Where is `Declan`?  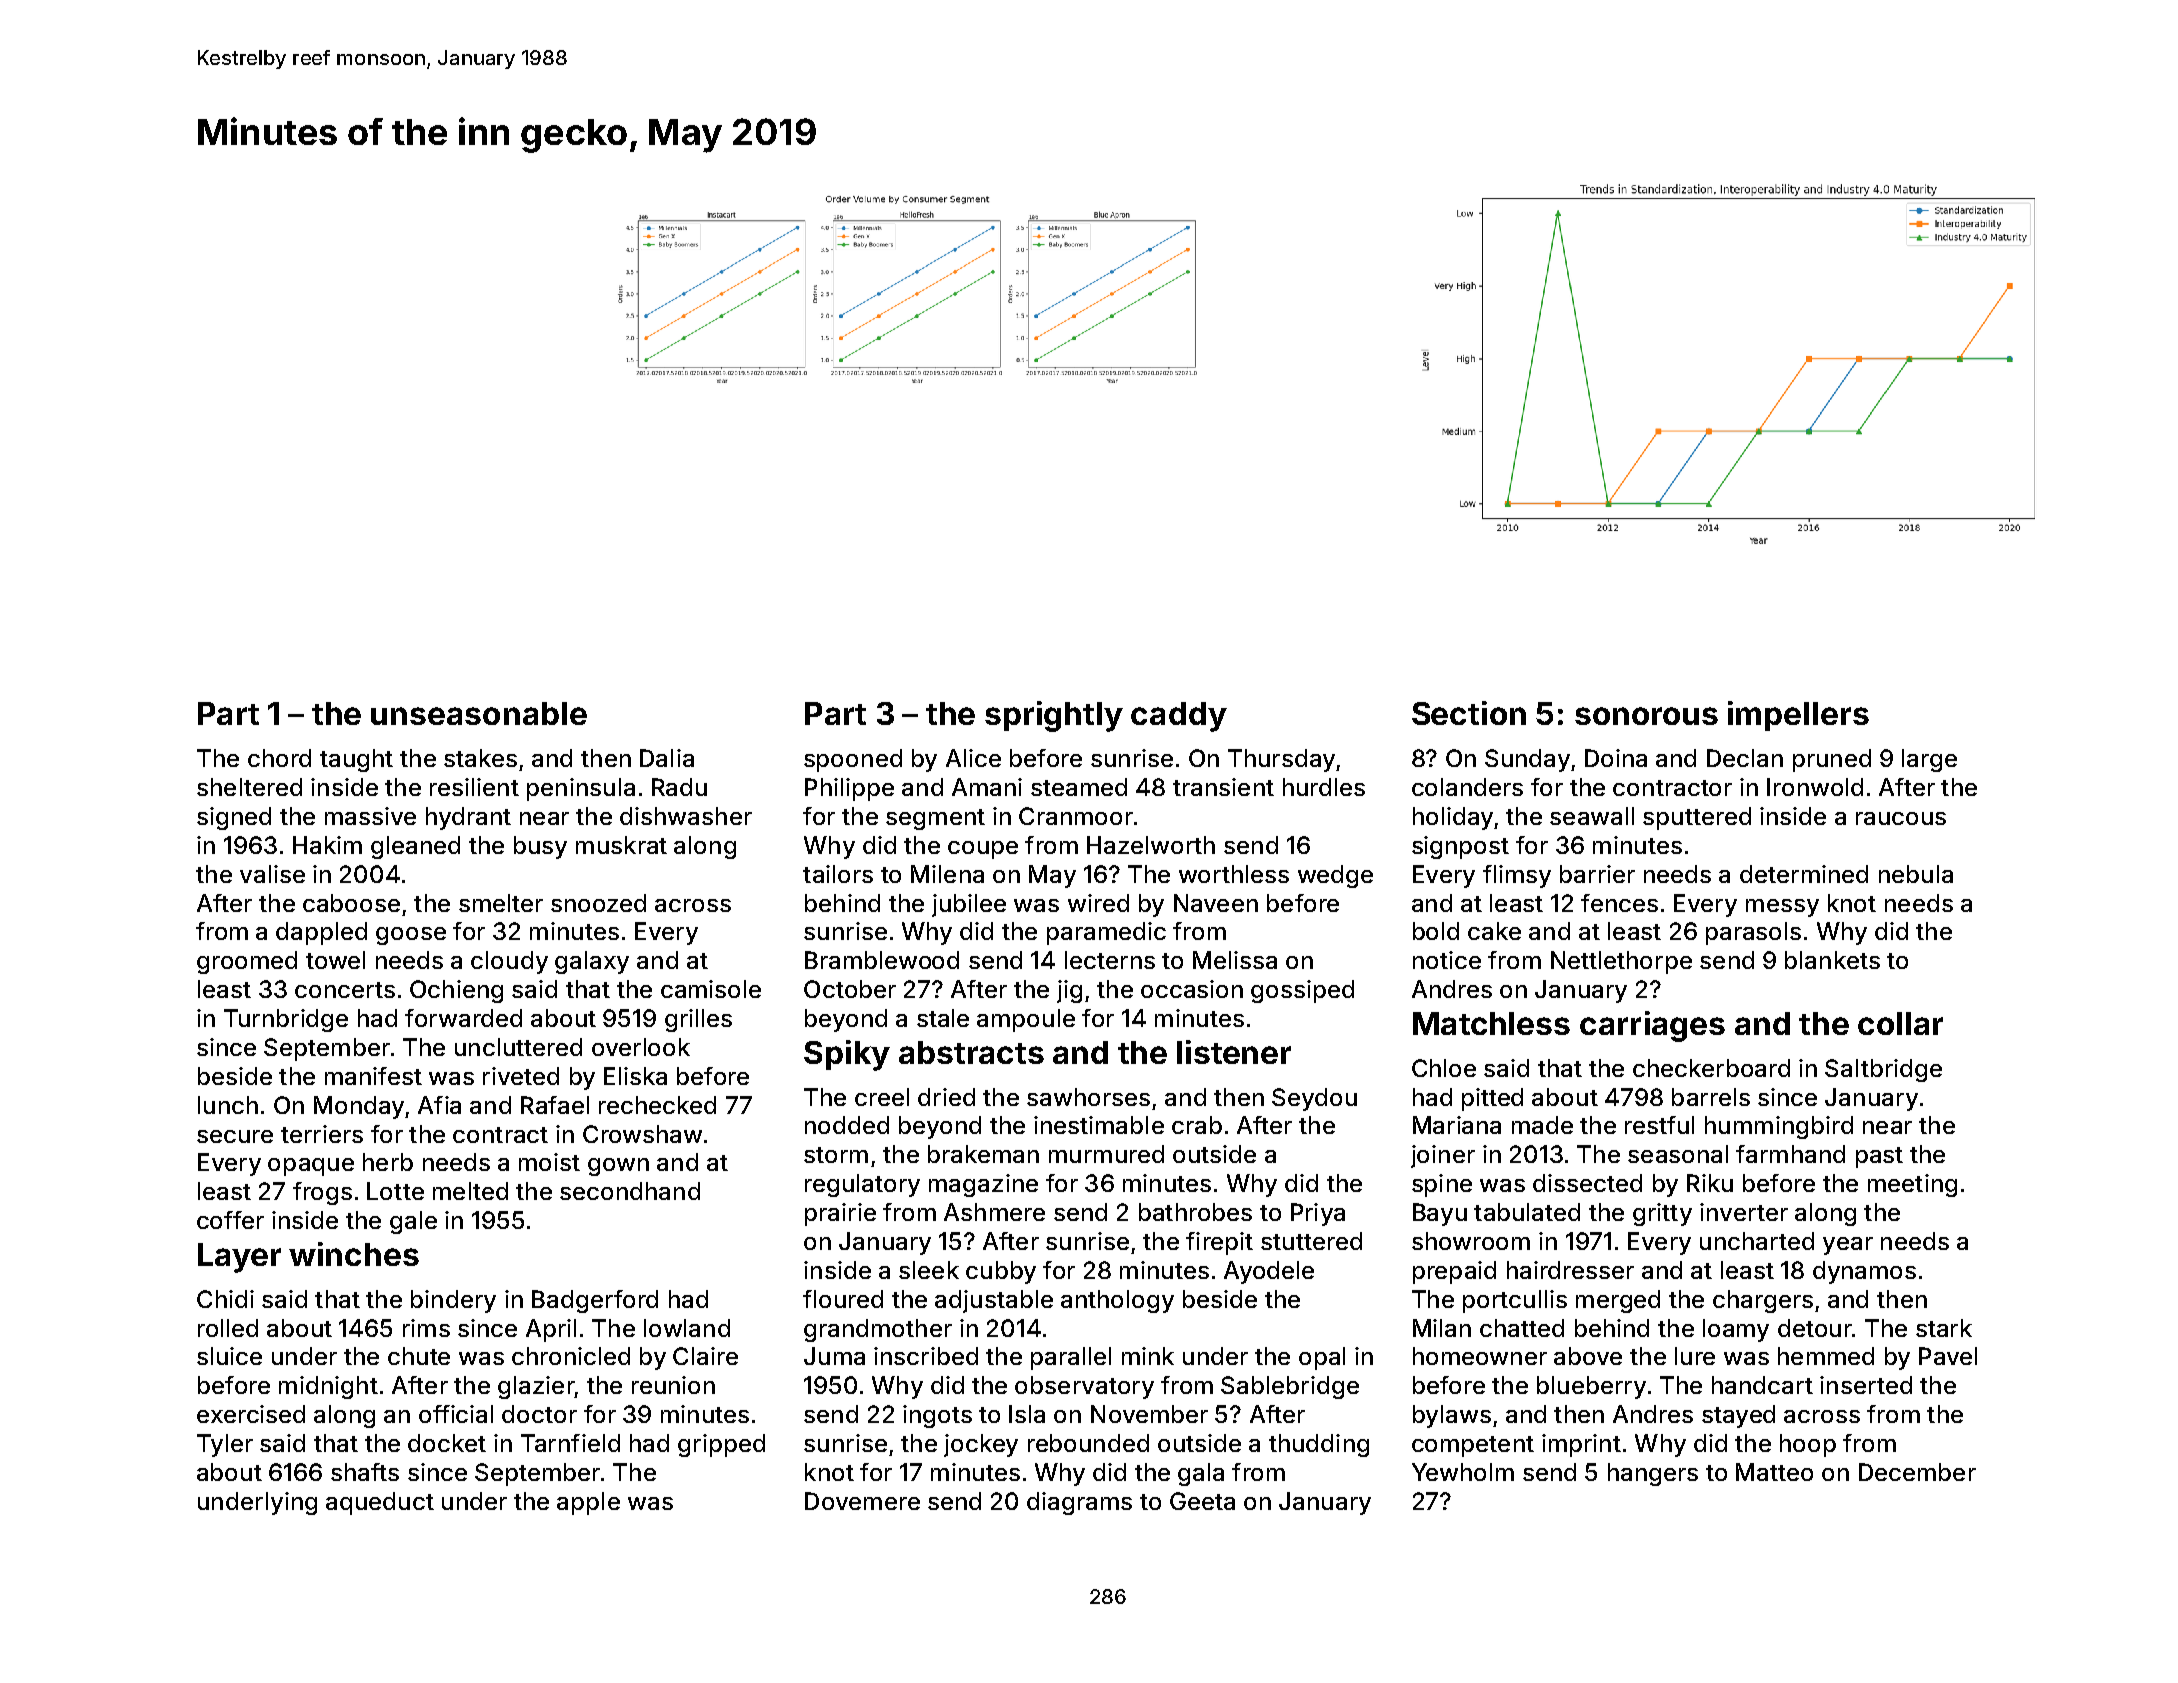
Declan is located at coordinates (1745, 758).
